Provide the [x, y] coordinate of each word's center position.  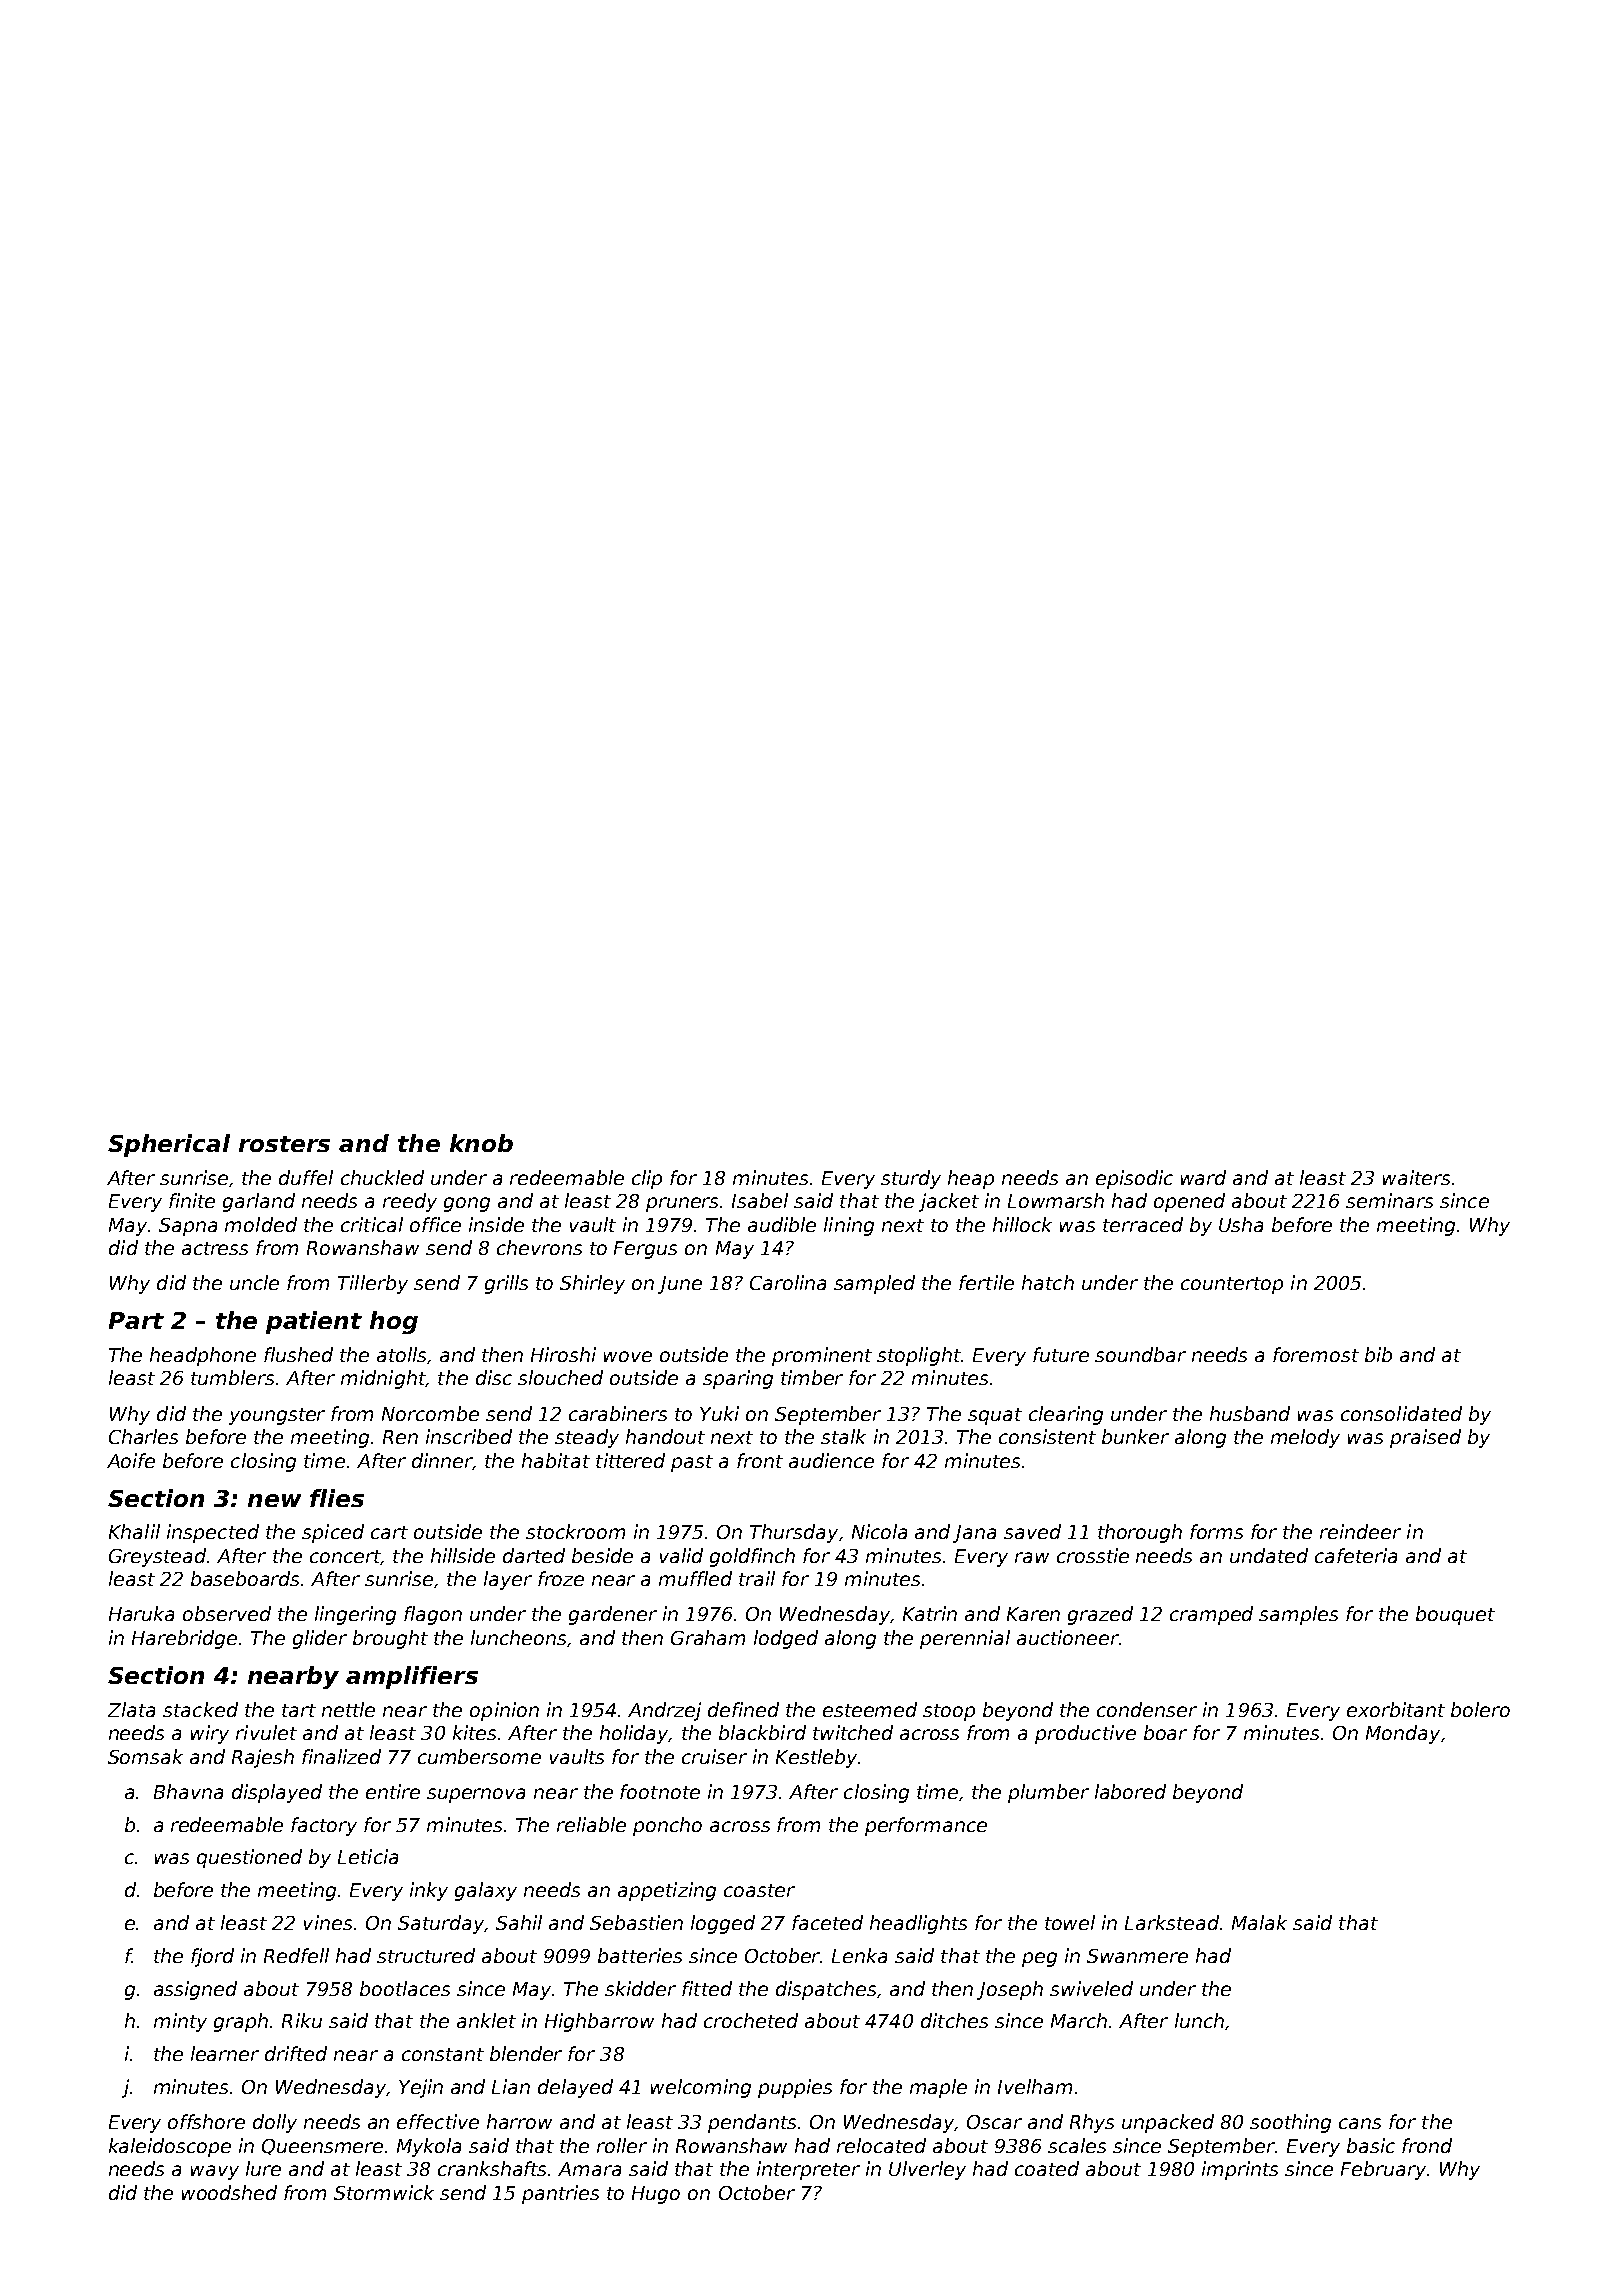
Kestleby [816, 1758]
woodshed [229, 2192]
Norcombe [430, 1413]
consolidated [1401, 1413]
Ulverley [927, 2170]
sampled [874, 1284]
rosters [284, 1144]
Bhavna [188, 1791]
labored [1130, 1791]
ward [1203, 1177]
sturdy [911, 1179]
